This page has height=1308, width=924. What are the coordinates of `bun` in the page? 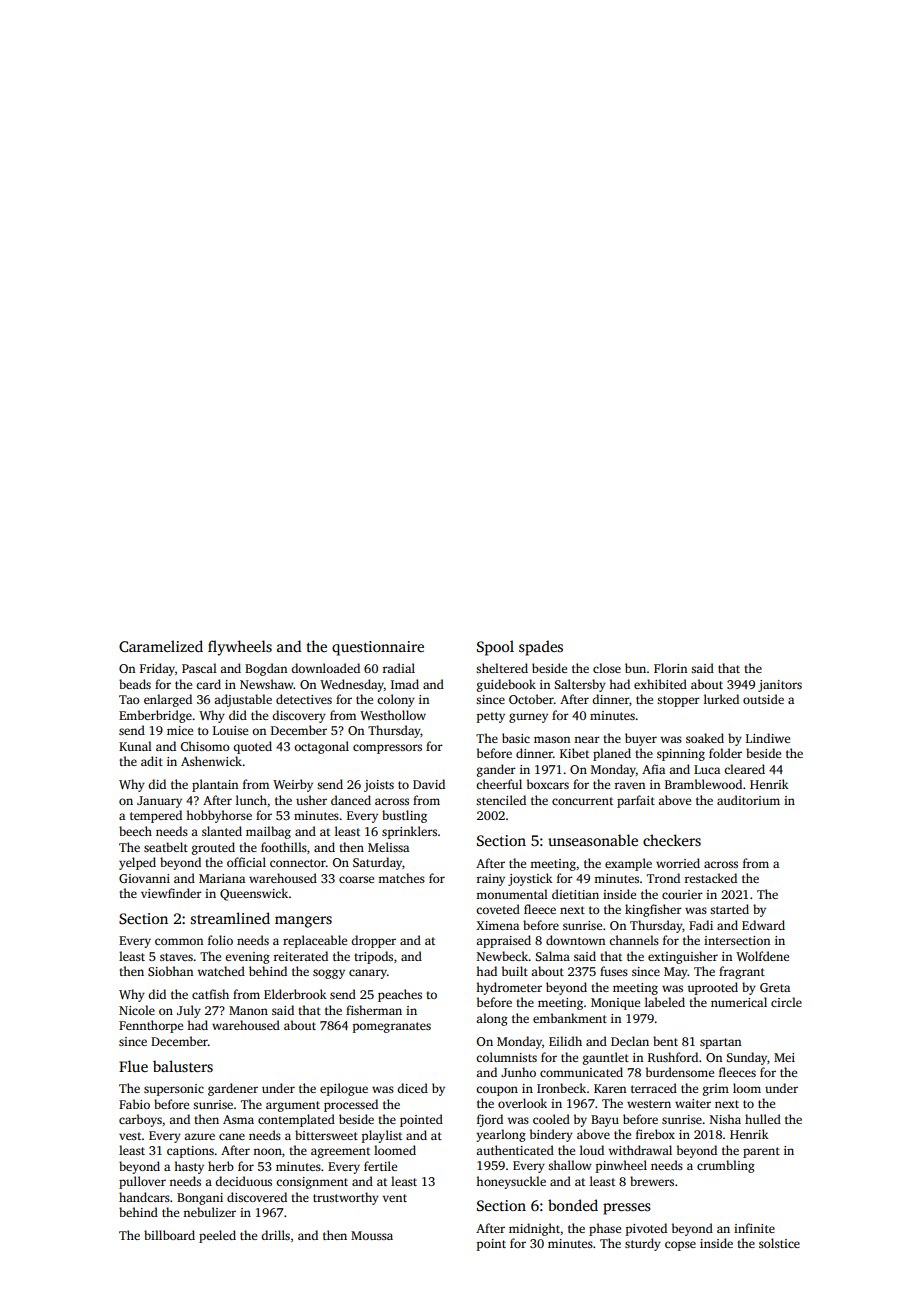 It's located at (635, 668).
